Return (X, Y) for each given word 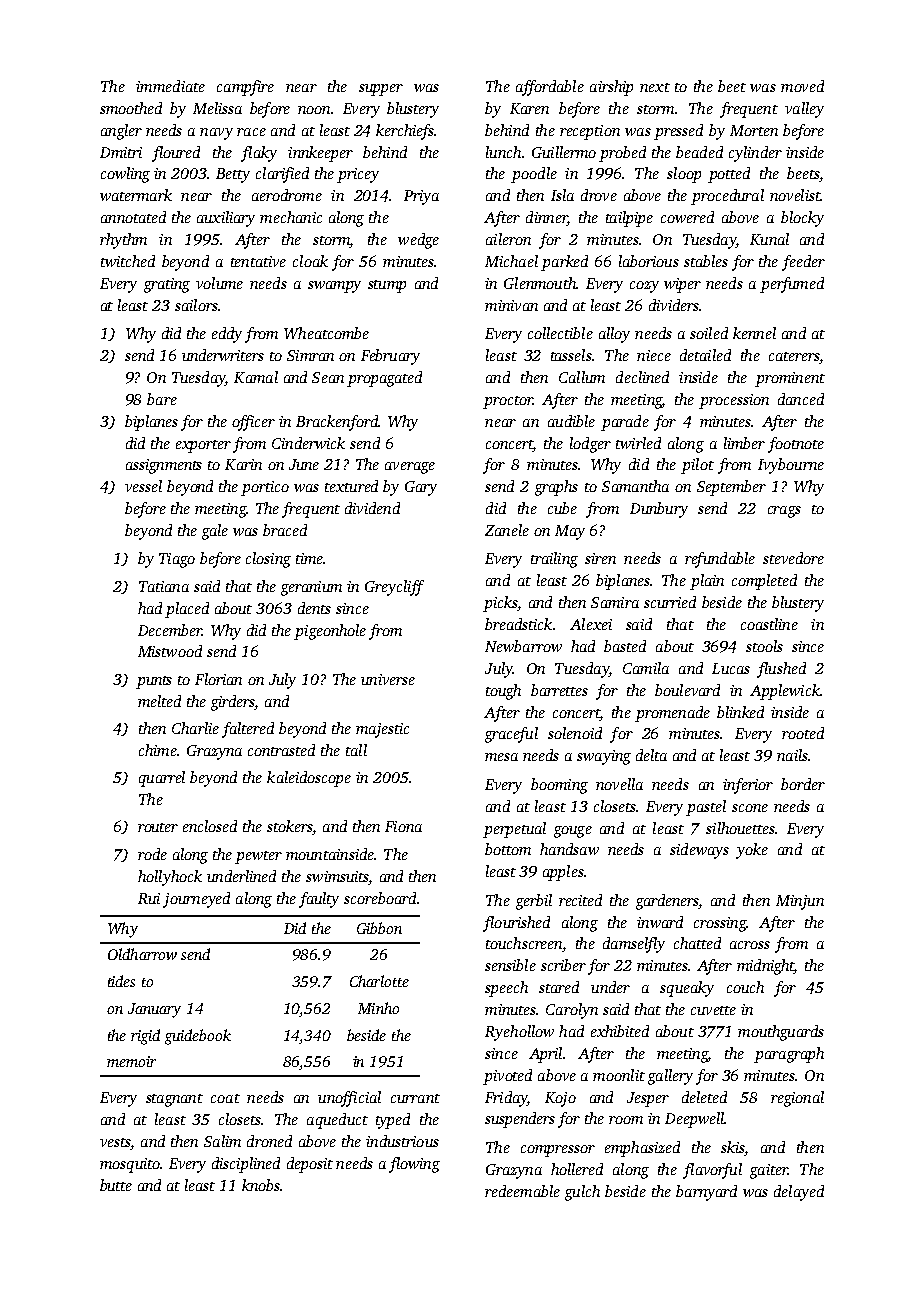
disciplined (246, 1165)
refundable (720, 560)
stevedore (793, 558)
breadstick (518, 624)
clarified (282, 175)
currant (415, 1098)
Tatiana (164, 586)
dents (314, 608)
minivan (511, 305)
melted (159, 701)
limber (744, 443)
